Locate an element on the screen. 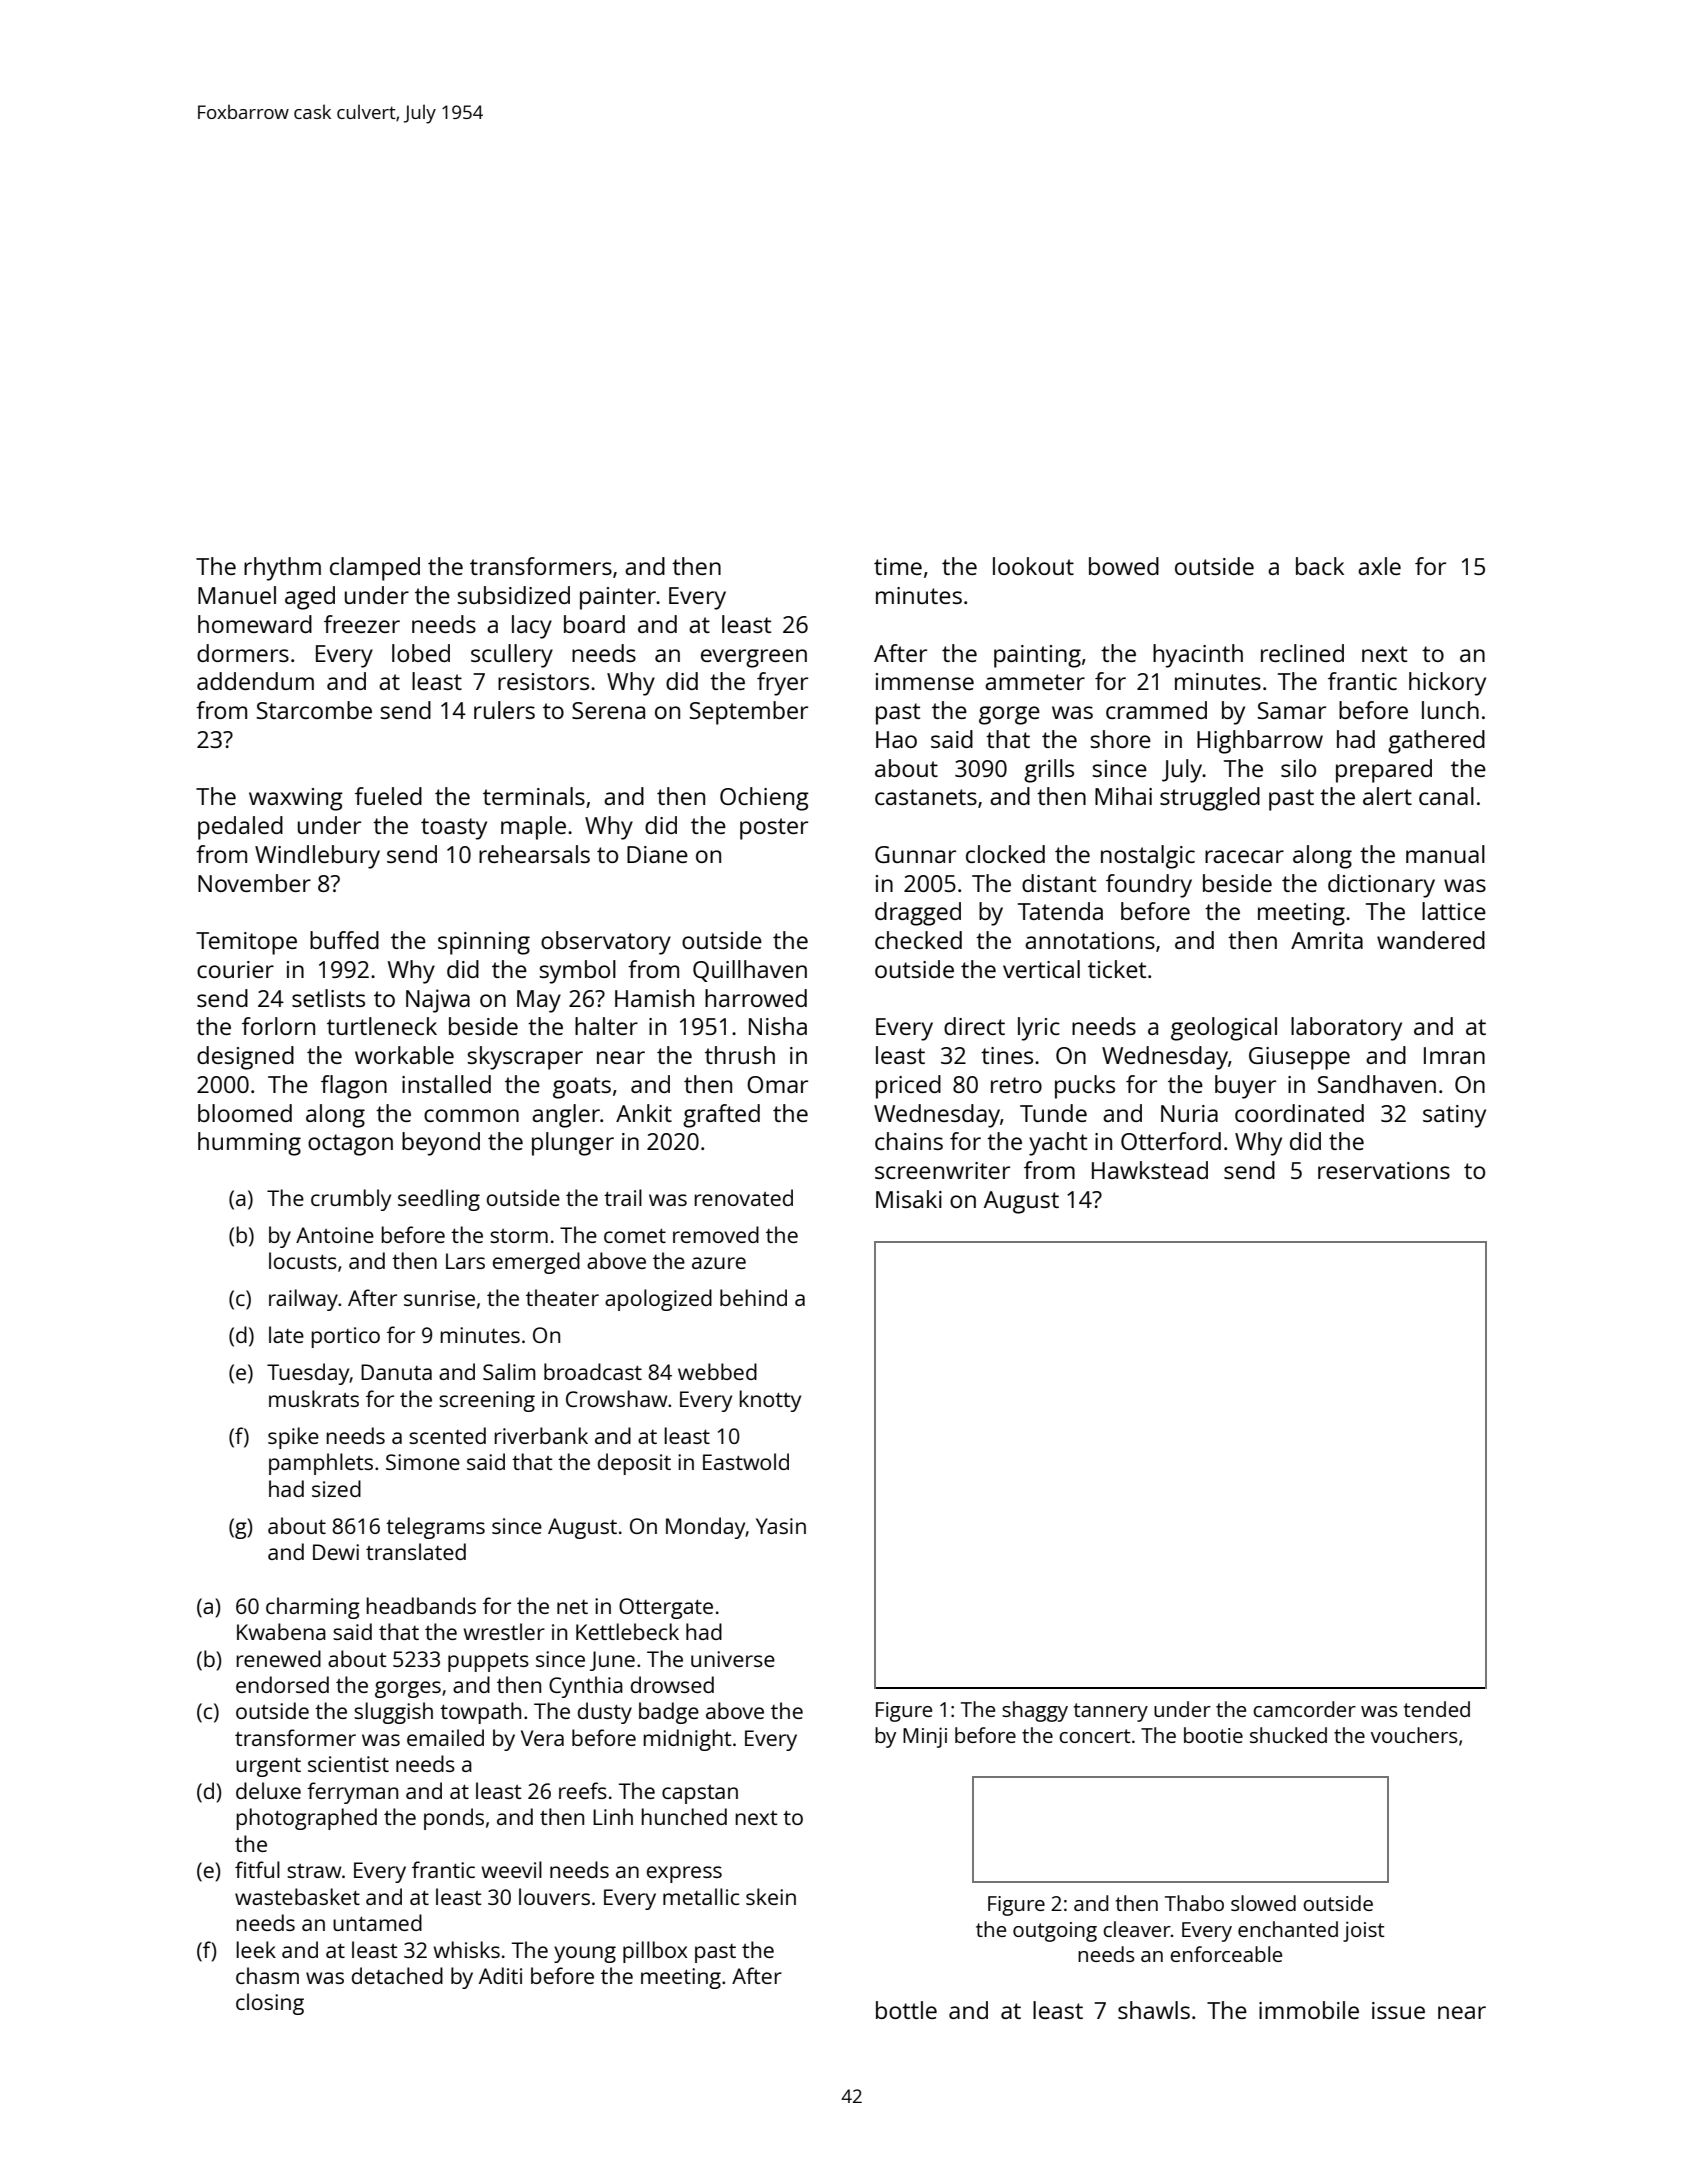  octagon is located at coordinates (350, 1145).
